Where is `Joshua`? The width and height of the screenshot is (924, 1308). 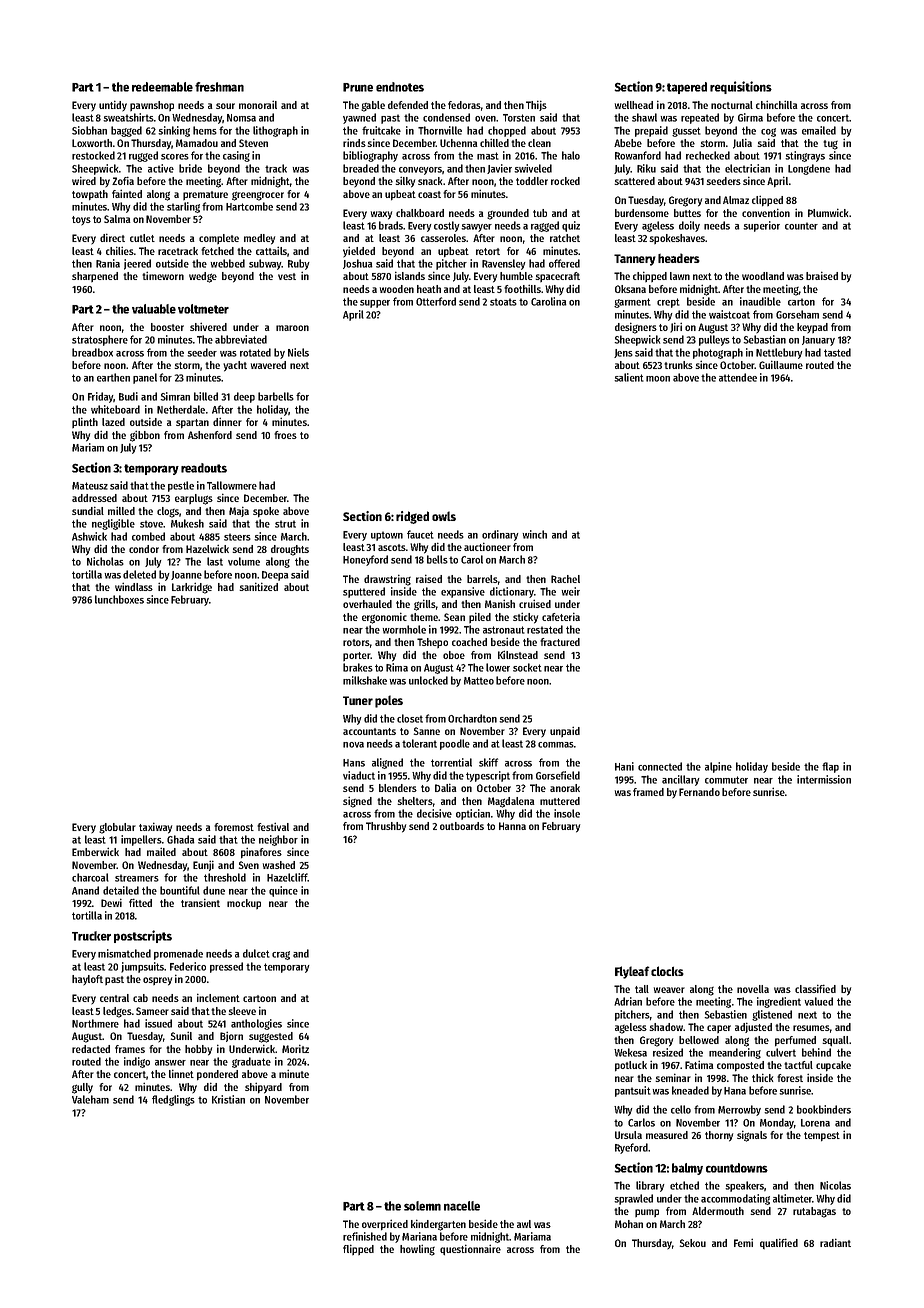
Joshua is located at coordinates (358, 264).
